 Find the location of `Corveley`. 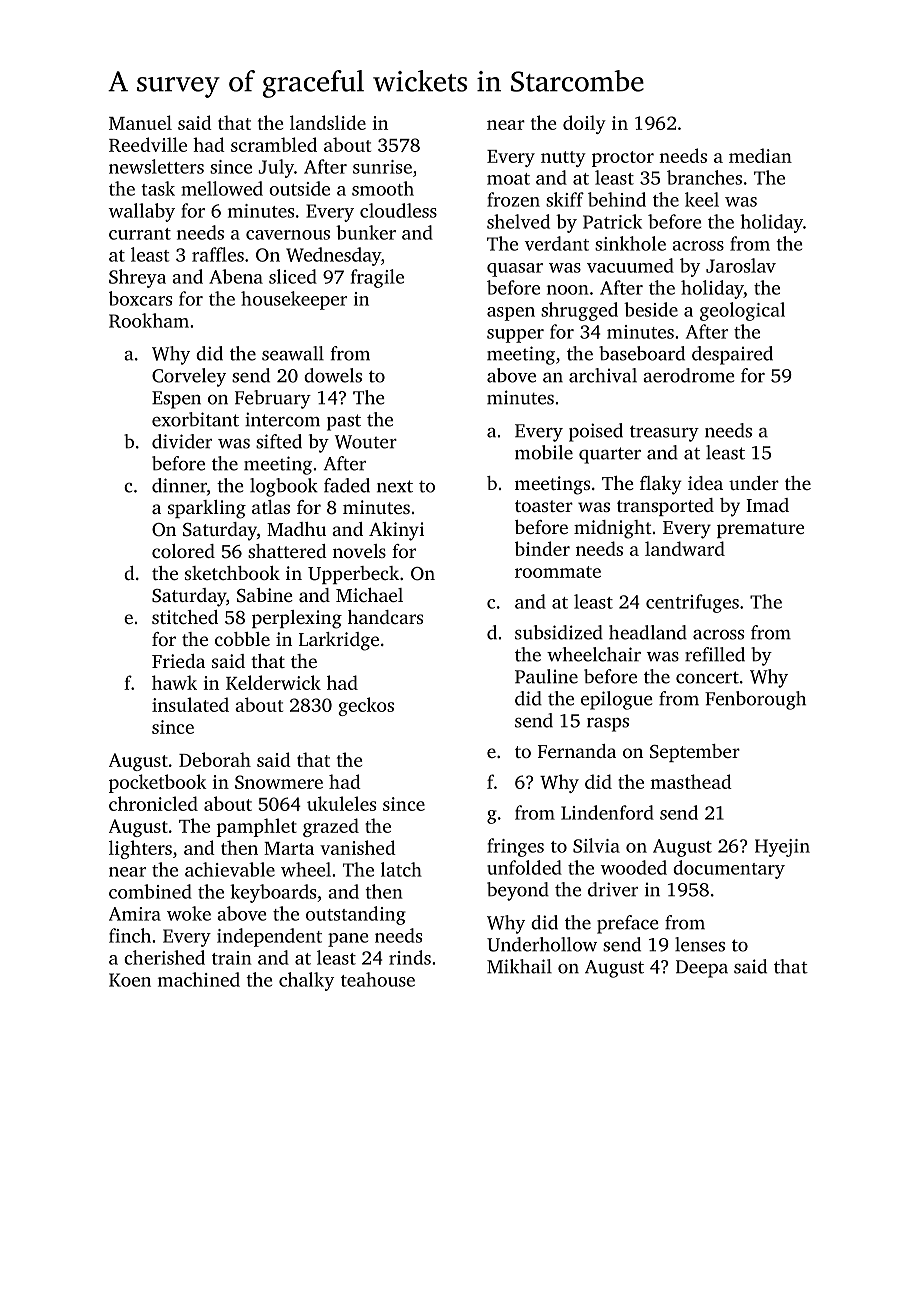

Corveley is located at coordinates (189, 377).
